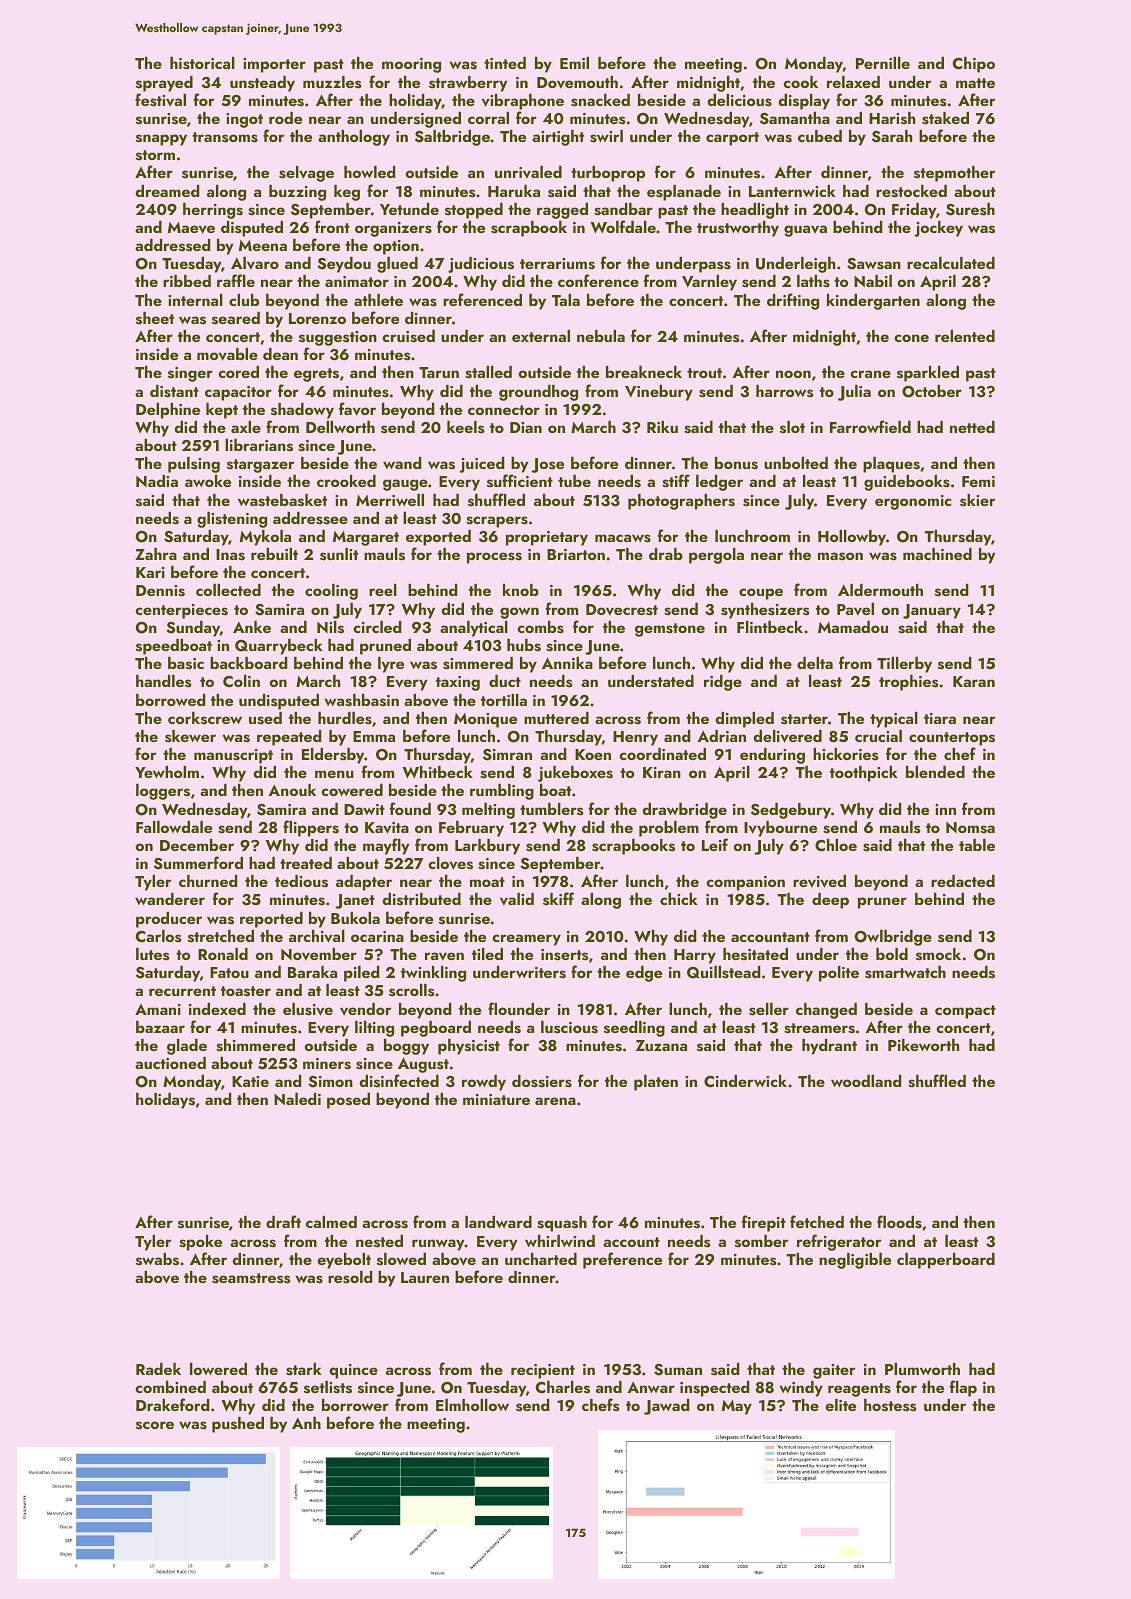 This document has height=1599, width=1131. Describe the element at coordinates (164, 84) in the document. I see `sprayed` at that location.
